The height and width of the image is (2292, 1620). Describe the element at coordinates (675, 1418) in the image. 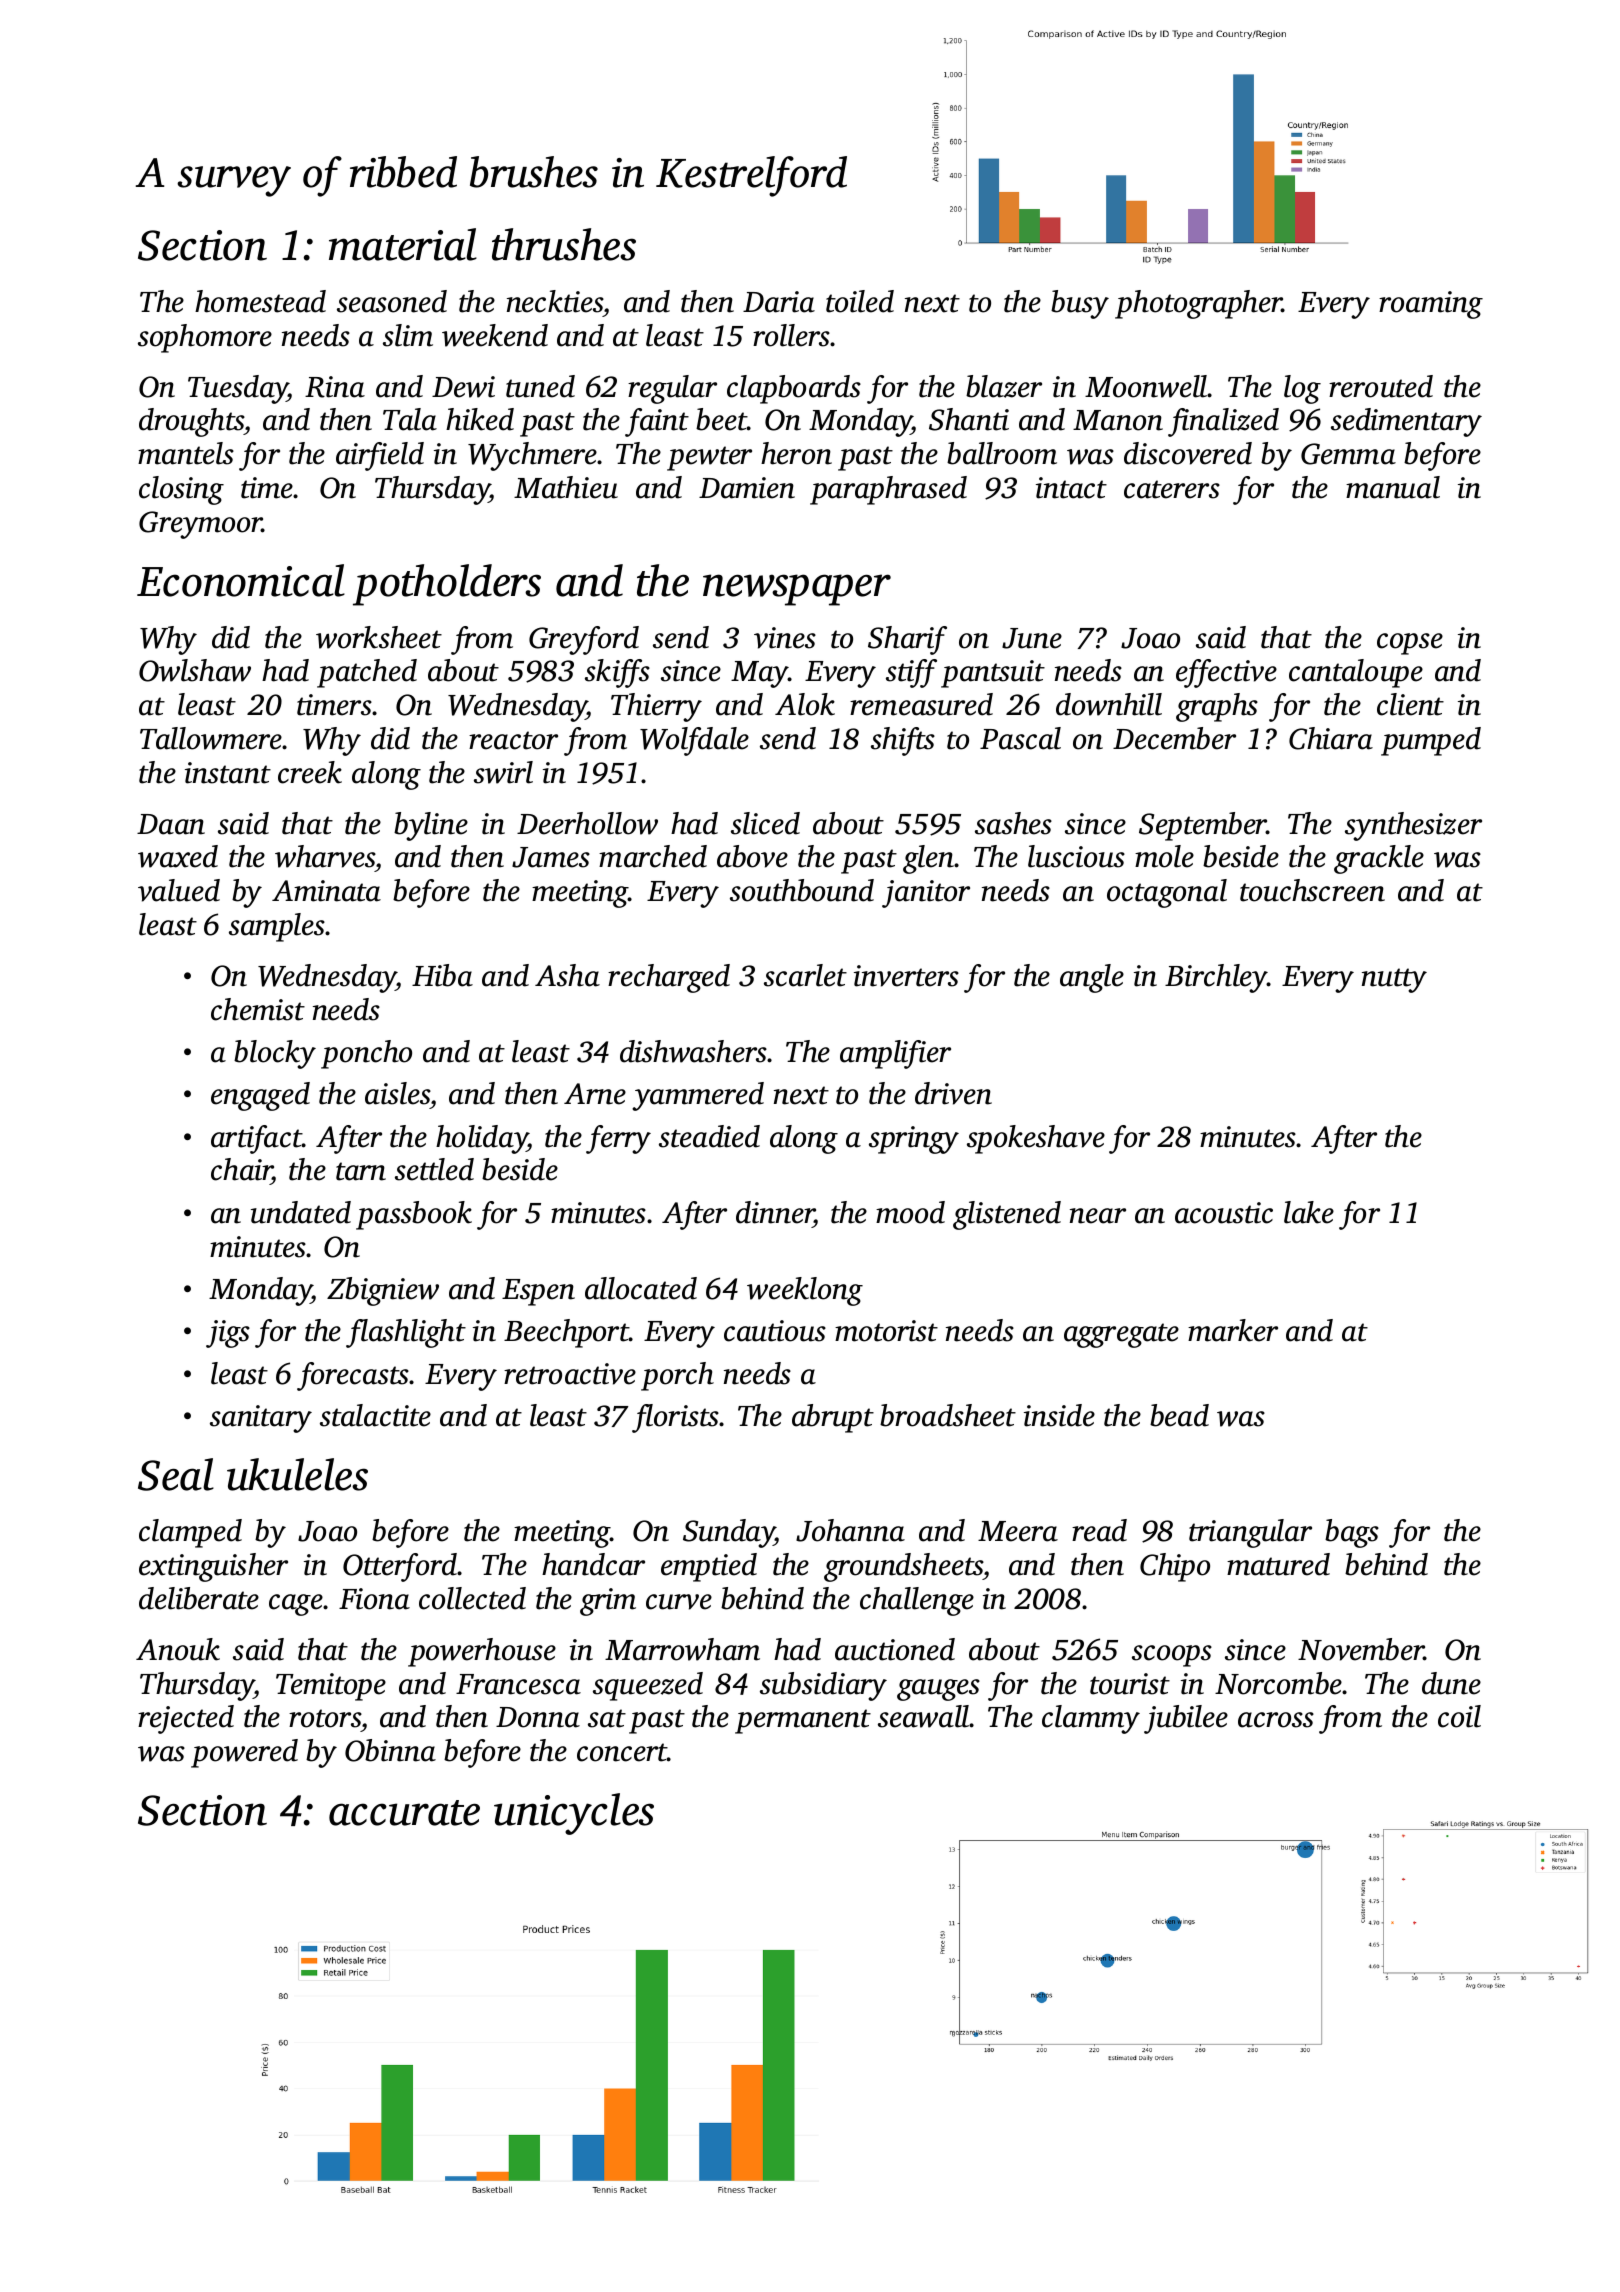

I see `florists` at that location.
